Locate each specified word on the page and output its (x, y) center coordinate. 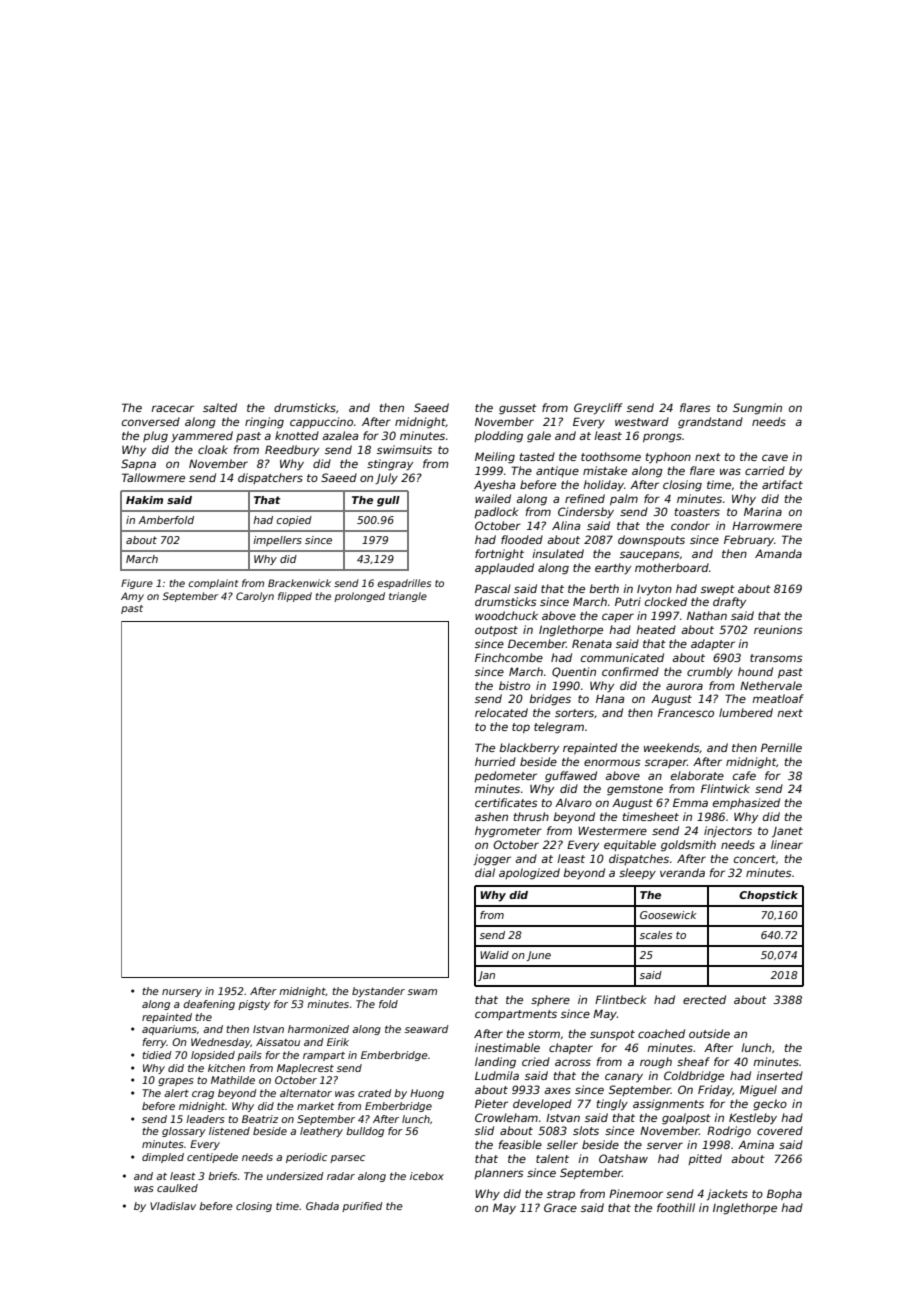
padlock (496, 512)
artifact (782, 484)
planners (499, 1173)
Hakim (144, 500)
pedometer (505, 776)
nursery (182, 993)
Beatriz (260, 1119)
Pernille (781, 747)
